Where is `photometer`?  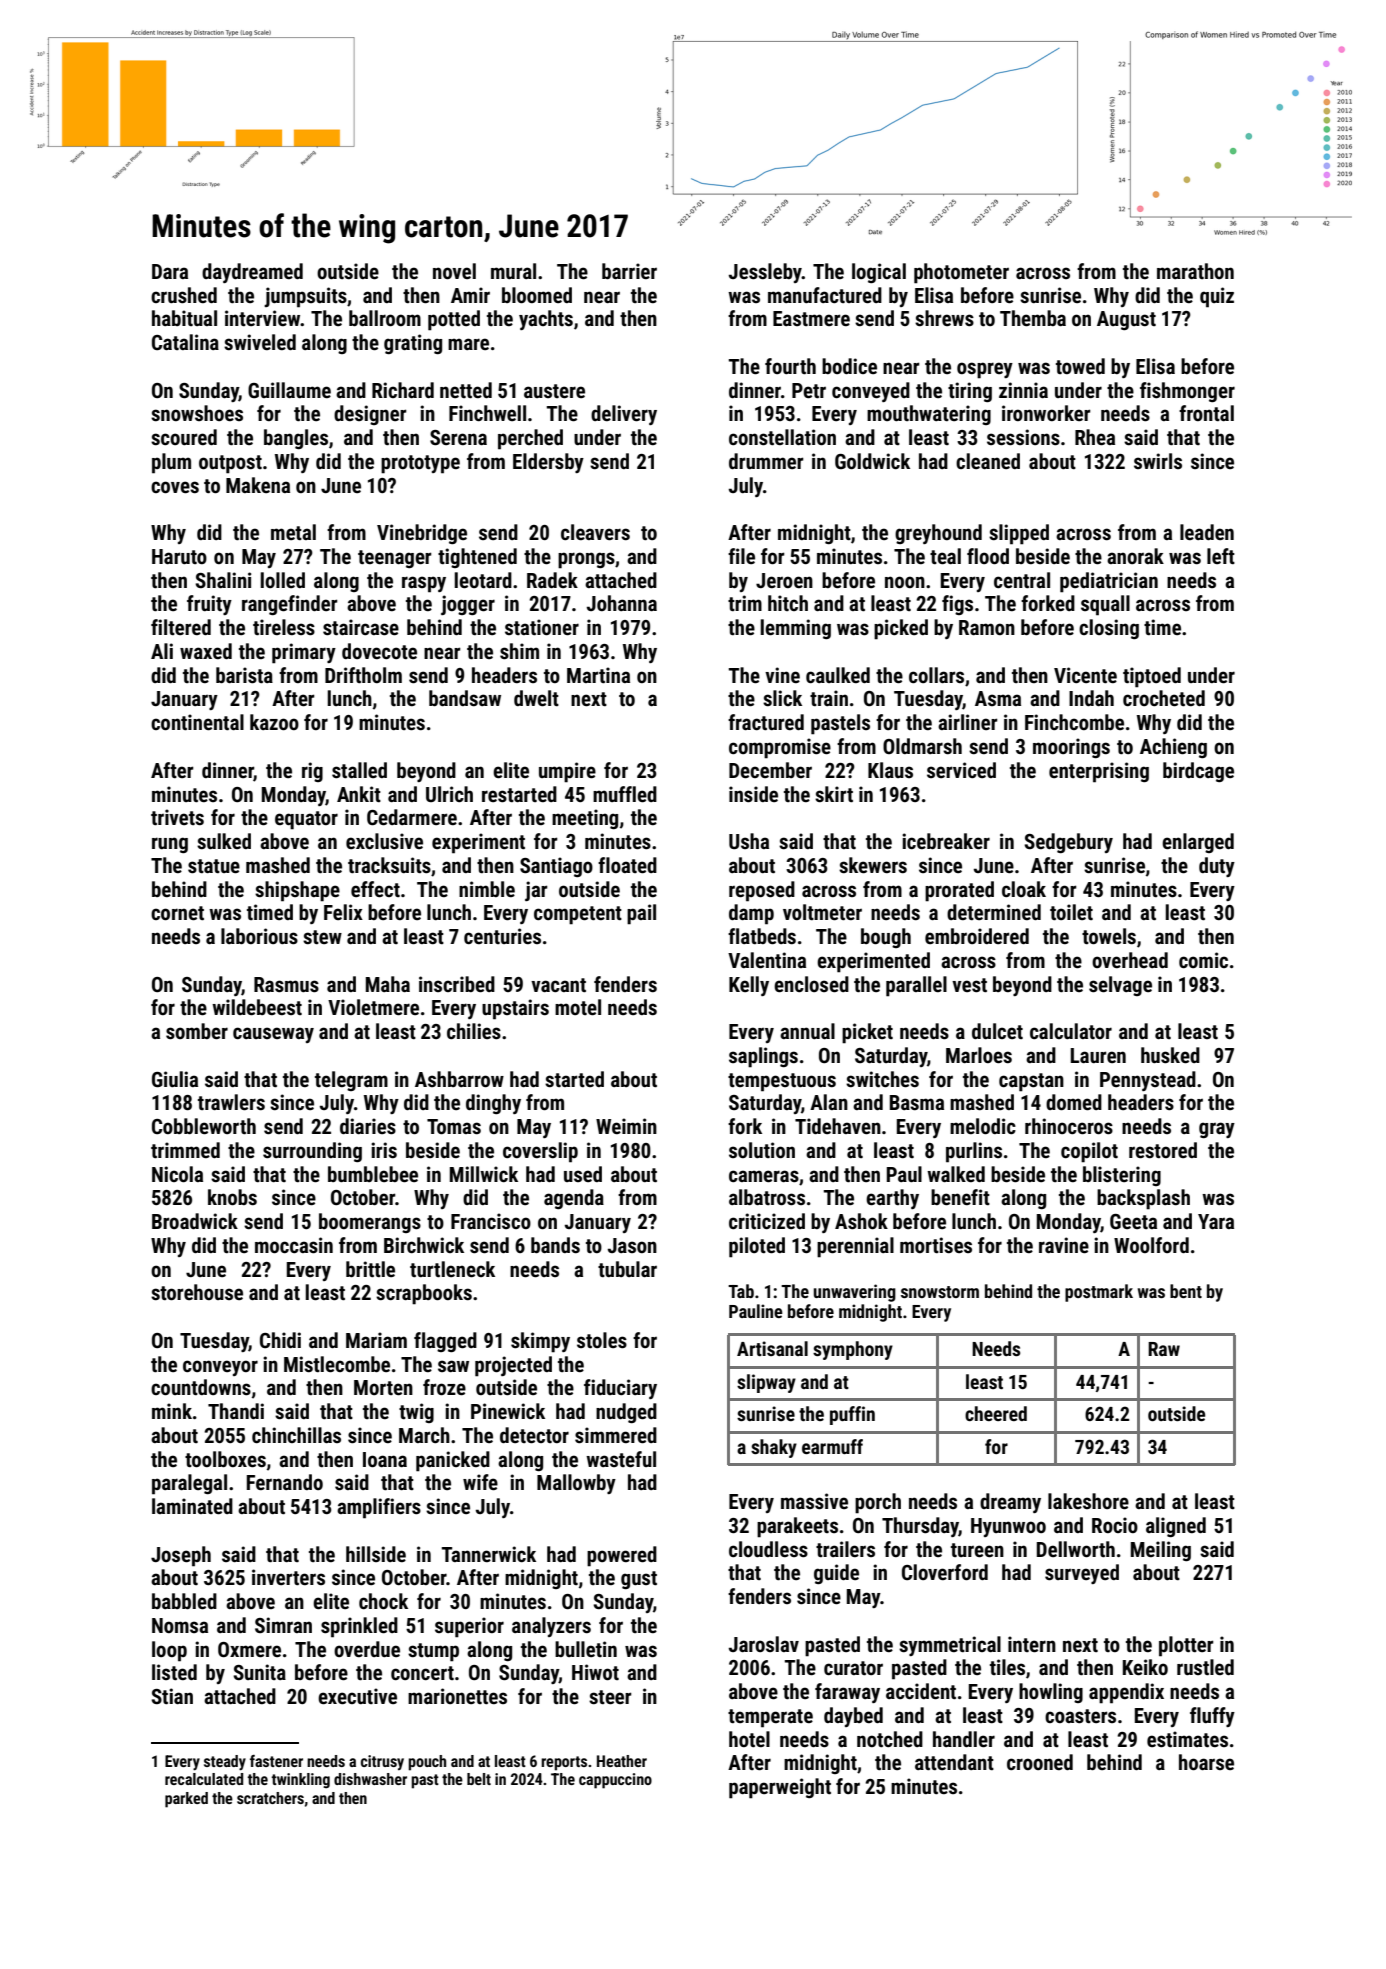 photometer is located at coordinates (961, 273).
